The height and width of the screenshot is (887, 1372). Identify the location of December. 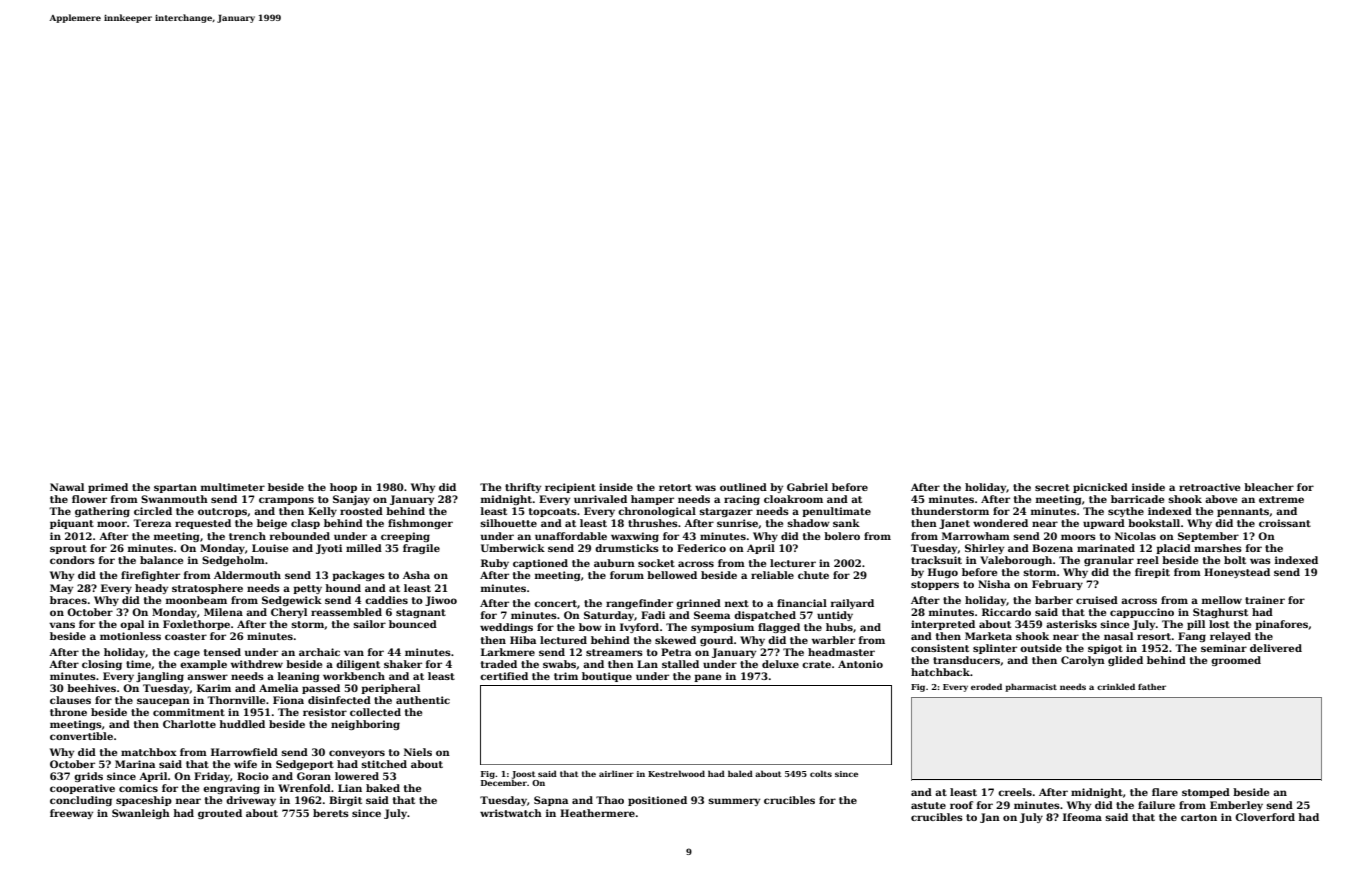
(504, 782).
